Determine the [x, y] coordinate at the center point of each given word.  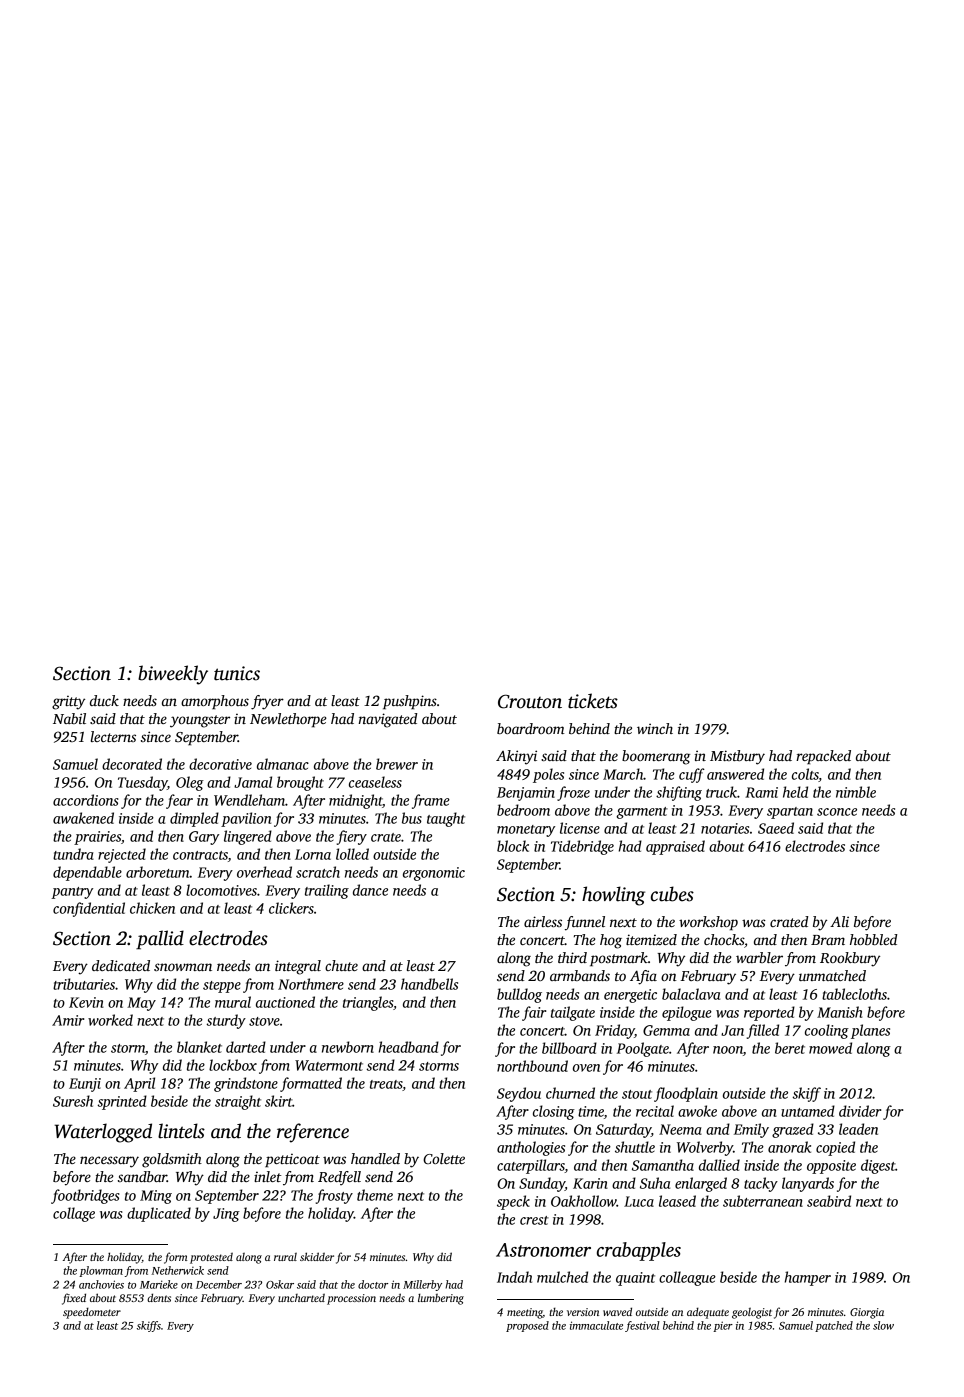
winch [655, 728]
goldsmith [172, 1160]
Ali [839, 921]
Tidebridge [582, 847]
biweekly [173, 675]
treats [386, 1085]
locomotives [221, 890]
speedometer [92, 1313]
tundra [73, 854]
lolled [352, 854]
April [139, 1084]
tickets [593, 701]
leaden [858, 1129]
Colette [444, 1158]
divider [860, 1111]
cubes [672, 894]
